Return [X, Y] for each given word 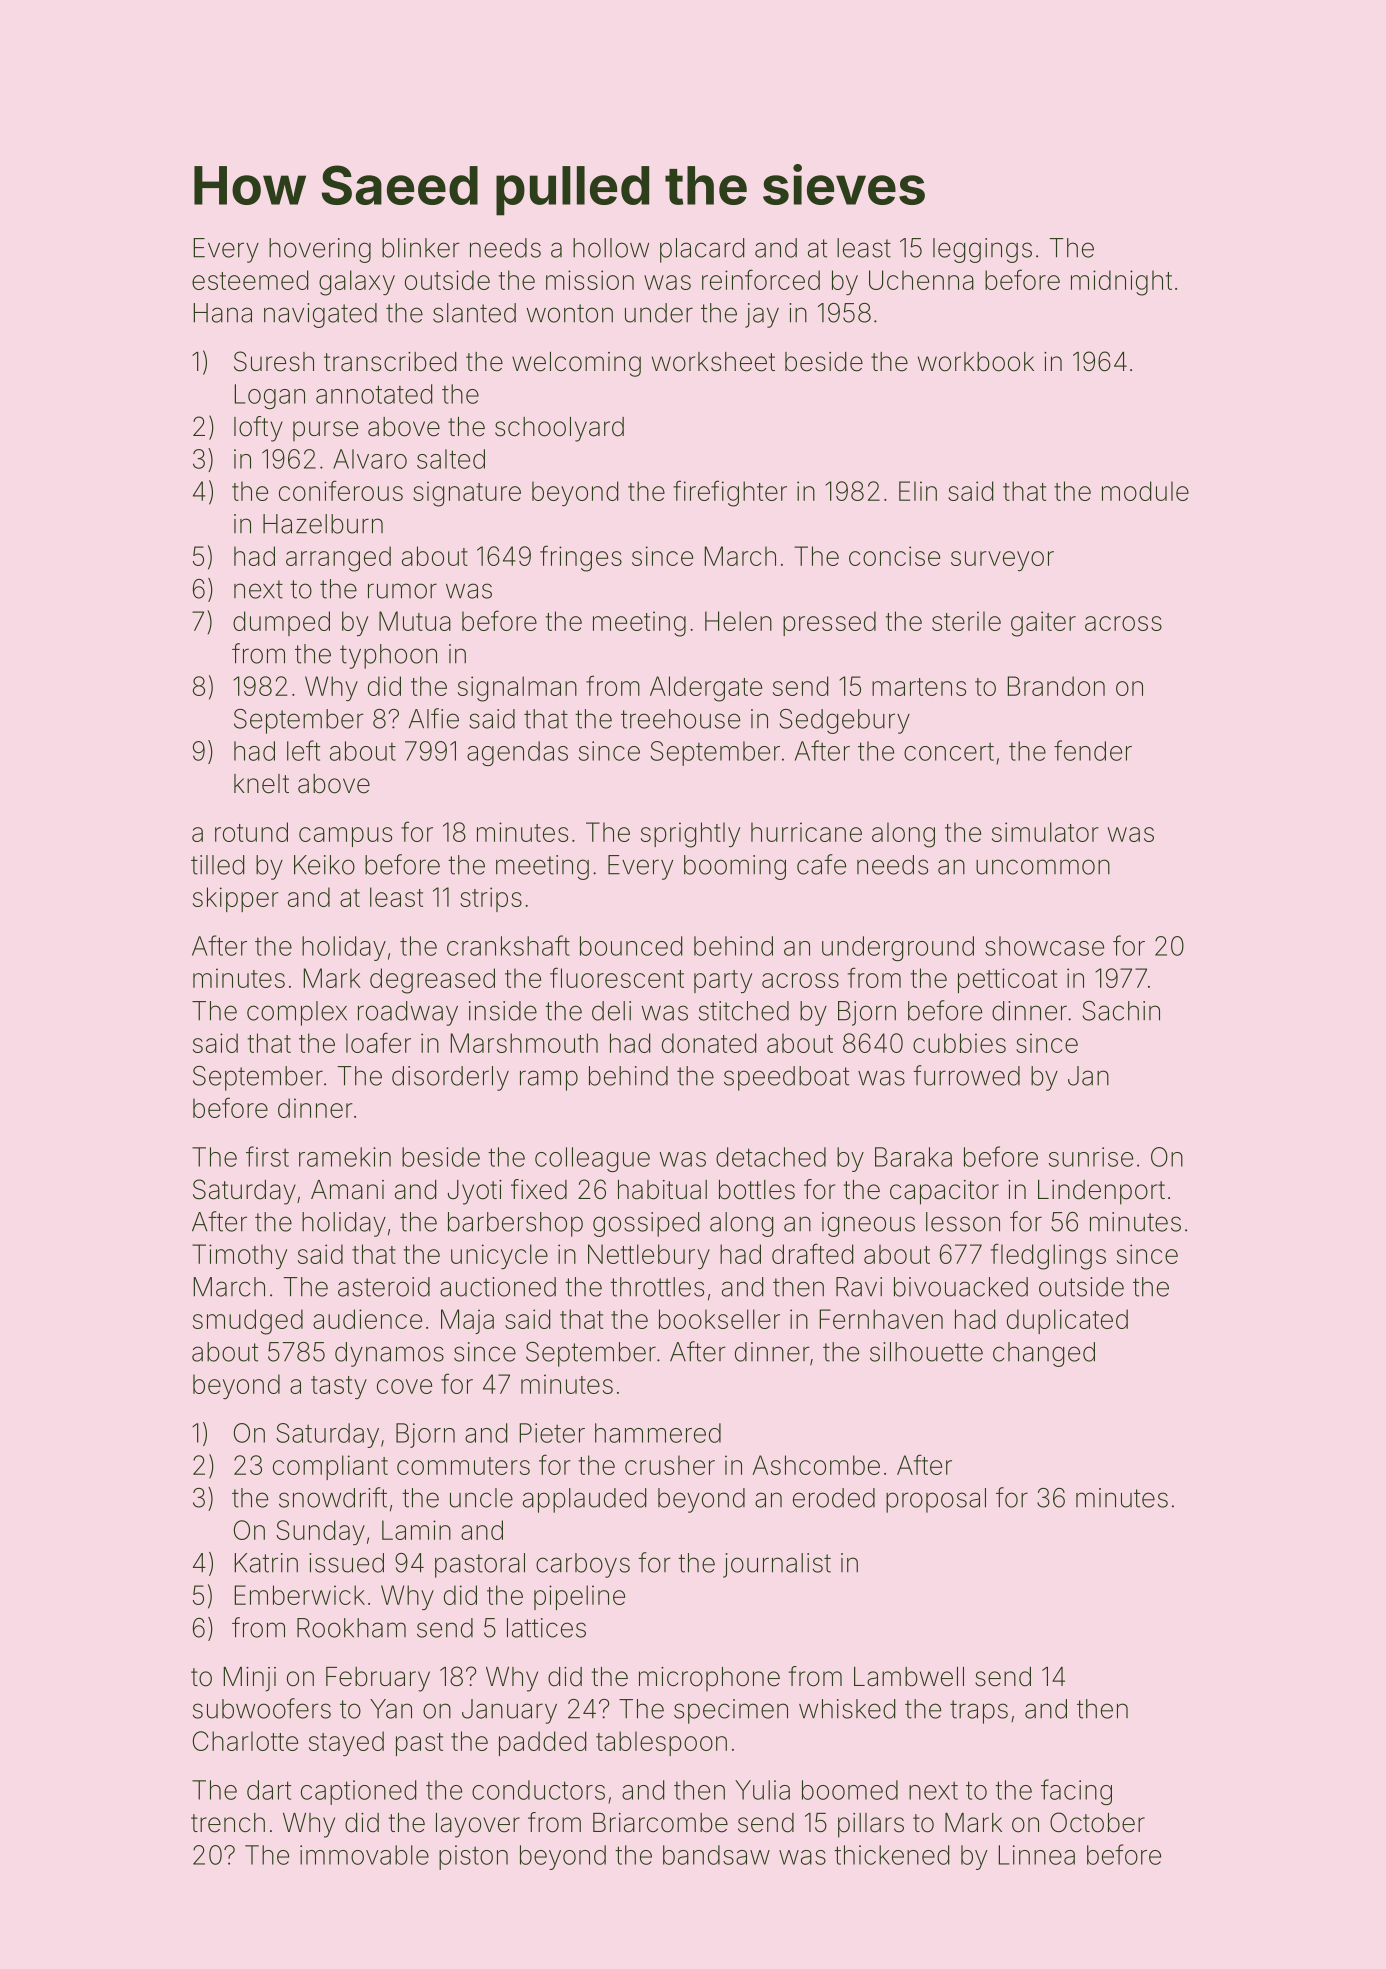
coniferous [341, 490]
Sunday [320, 1532]
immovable [364, 1855]
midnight [1121, 283]
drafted [812, 1253]
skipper [236, 899]
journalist [777, 1565]
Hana [223, 313]
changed [1044, 1354]
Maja [467, 1321]
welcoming [576, 364]
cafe [821, 864]
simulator [1045, 832]
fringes [581, 558]
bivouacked [961, 1287]
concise [894, 556]
